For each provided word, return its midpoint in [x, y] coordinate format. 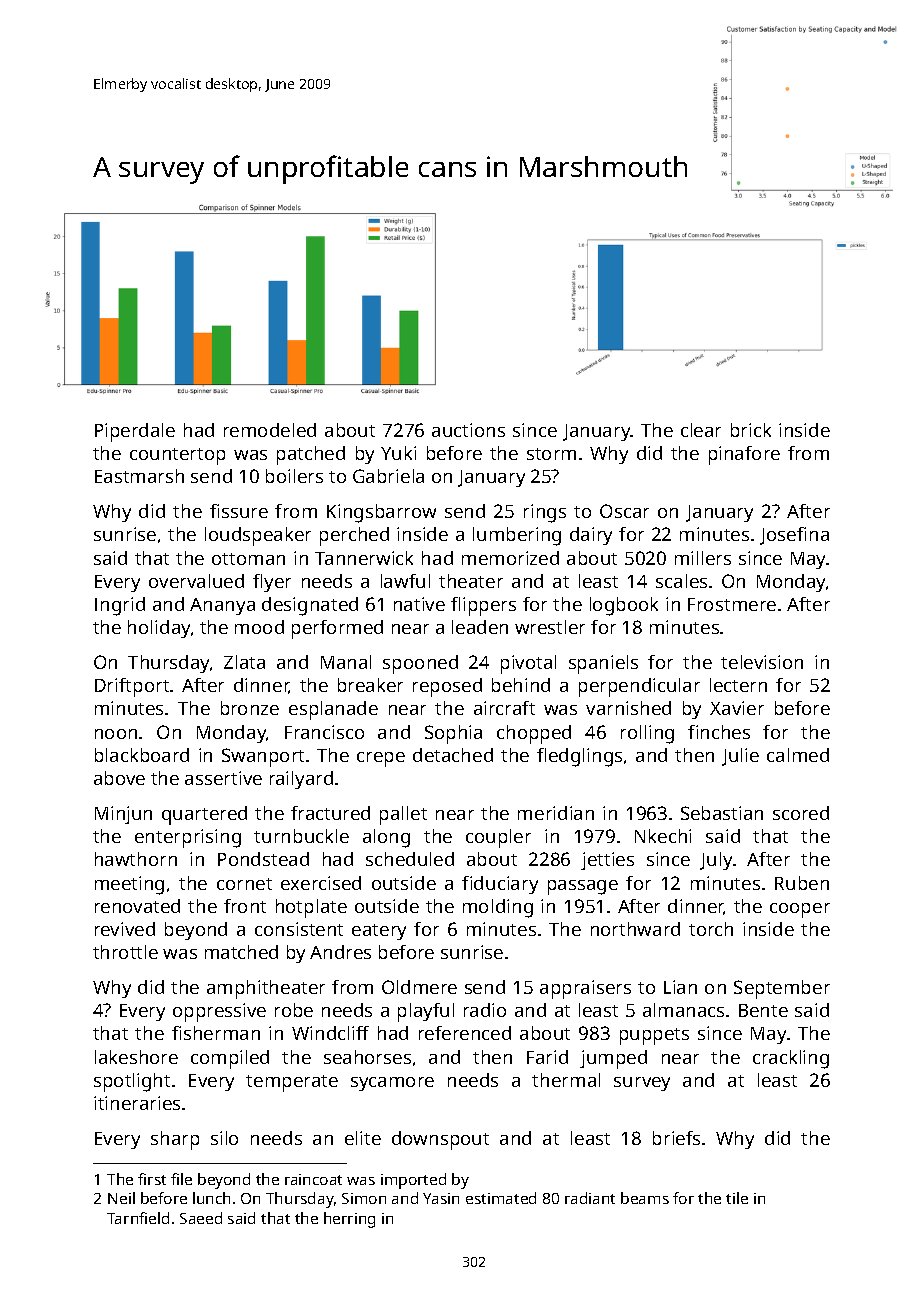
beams [645, 1198]
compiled [230, 1059]
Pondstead [263, 859]
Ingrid [120, 606]
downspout [440, 1140]
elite [363, 1138]
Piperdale [135, 432]
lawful [405, 581]
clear [701, 430]
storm [551, 454]
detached [453, 755]
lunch [211, 1198]
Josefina [794, 536]
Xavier [737, 708]
